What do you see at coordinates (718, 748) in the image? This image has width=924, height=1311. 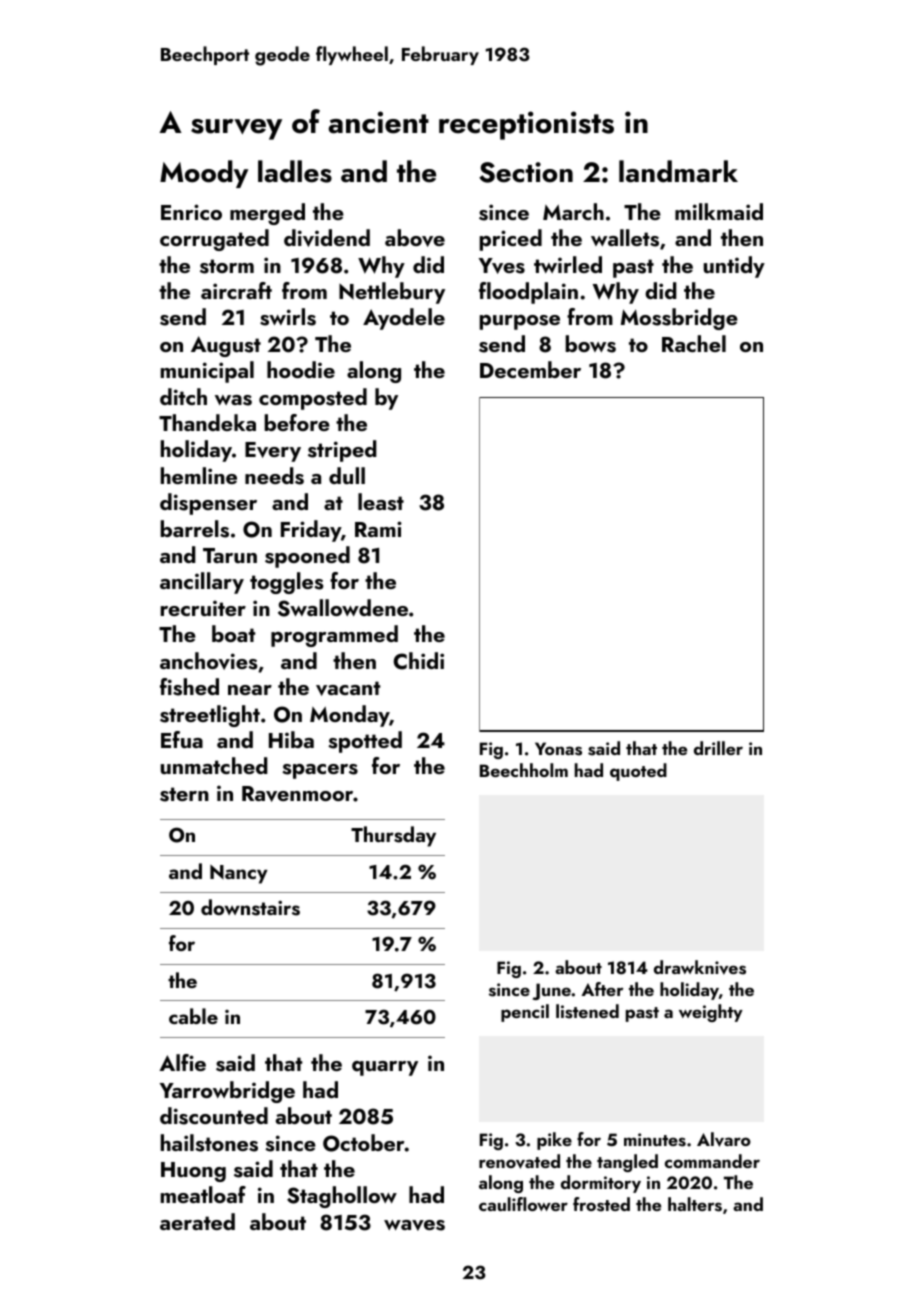 I see `driller` at bounding box center [718, 748].
